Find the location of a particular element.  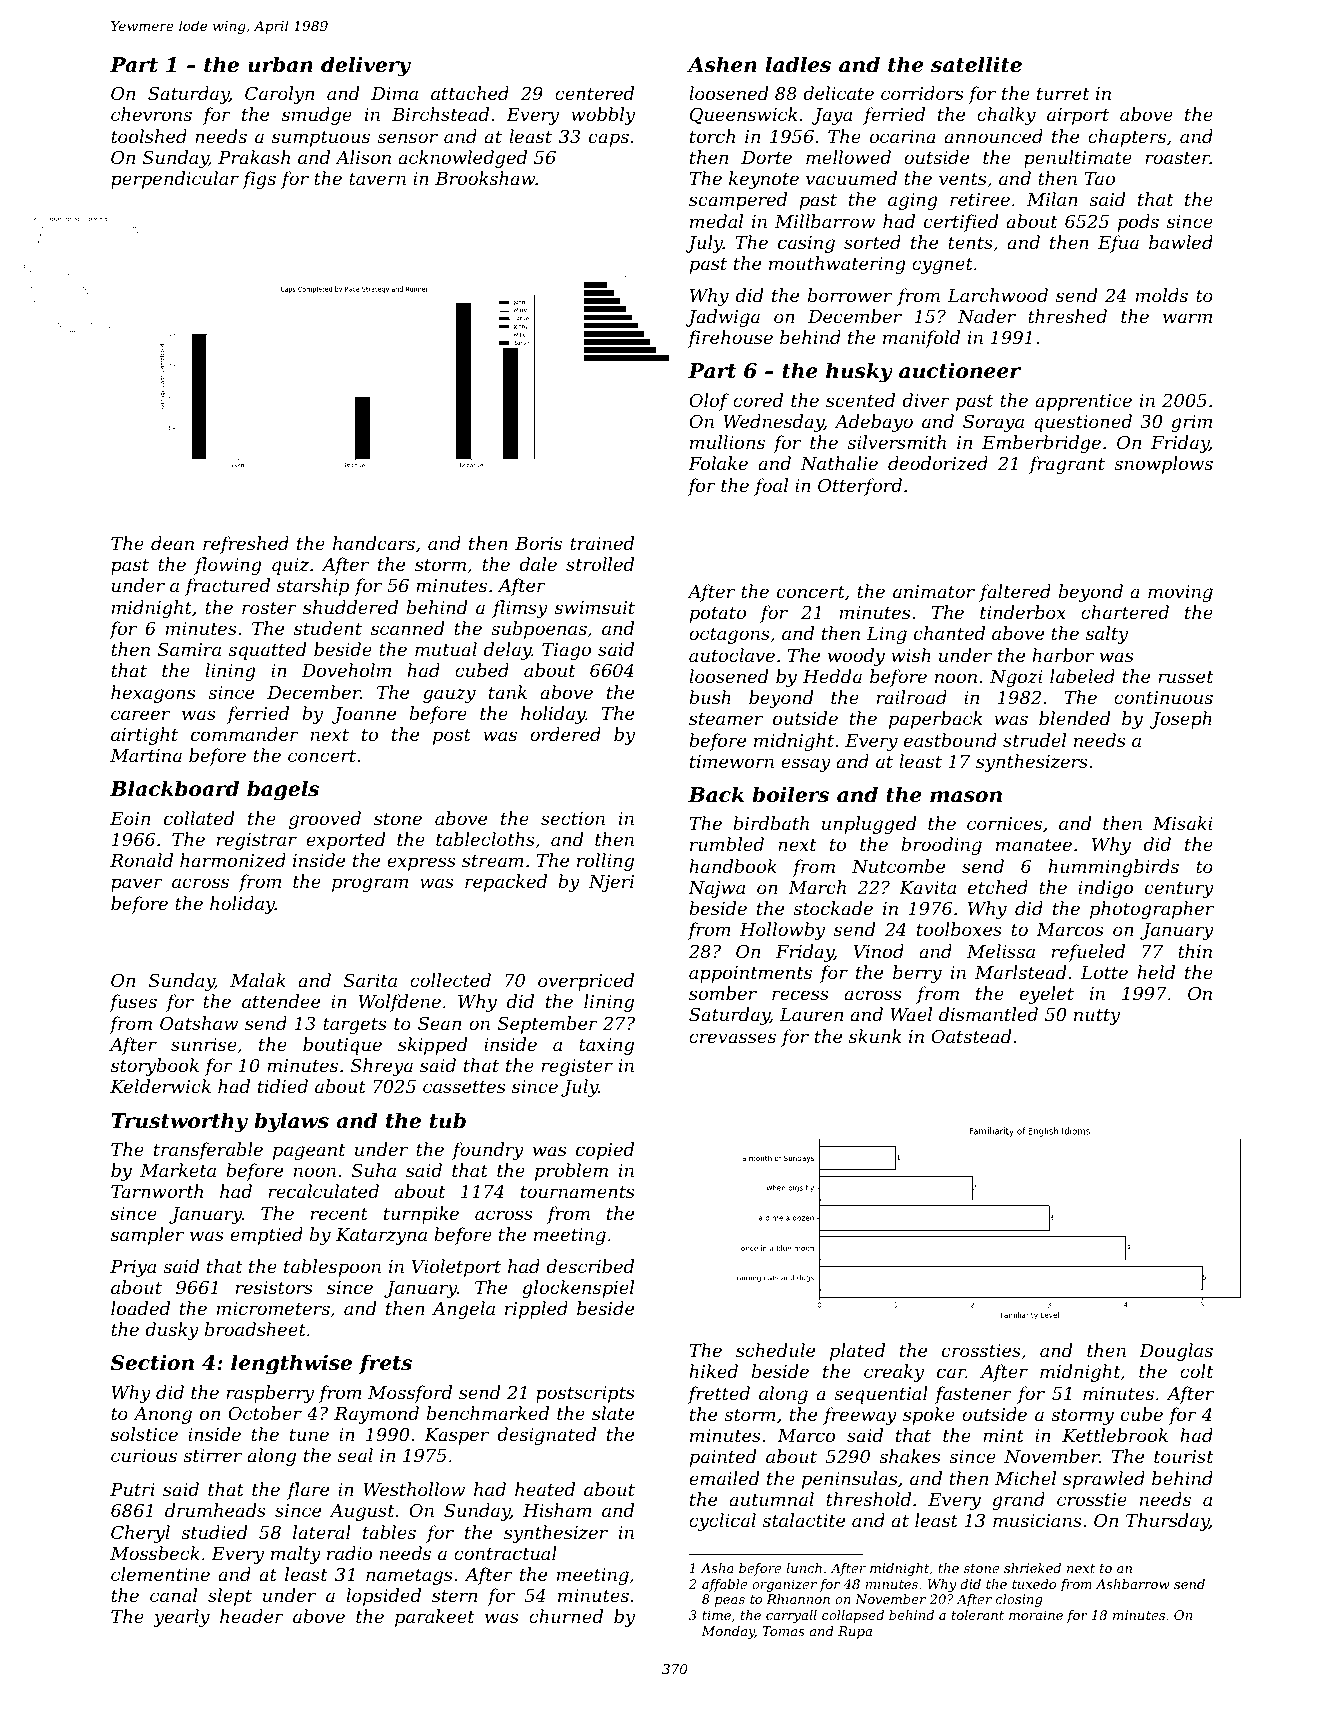

dean is located at coordinates (172, 543).
